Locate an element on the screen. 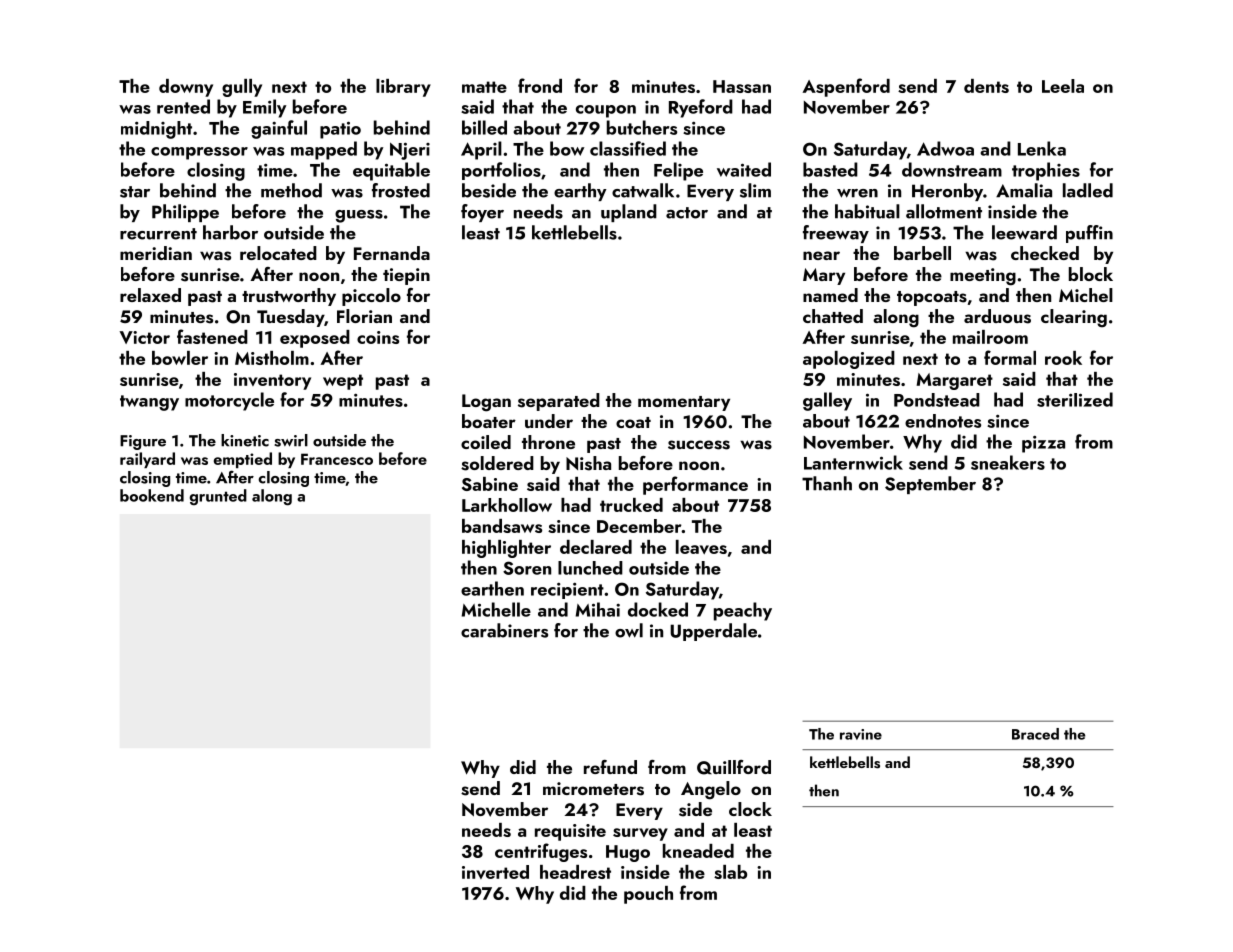 This screenshot has width=1233, height=952. inverted is located at coordinates (495, 872).
